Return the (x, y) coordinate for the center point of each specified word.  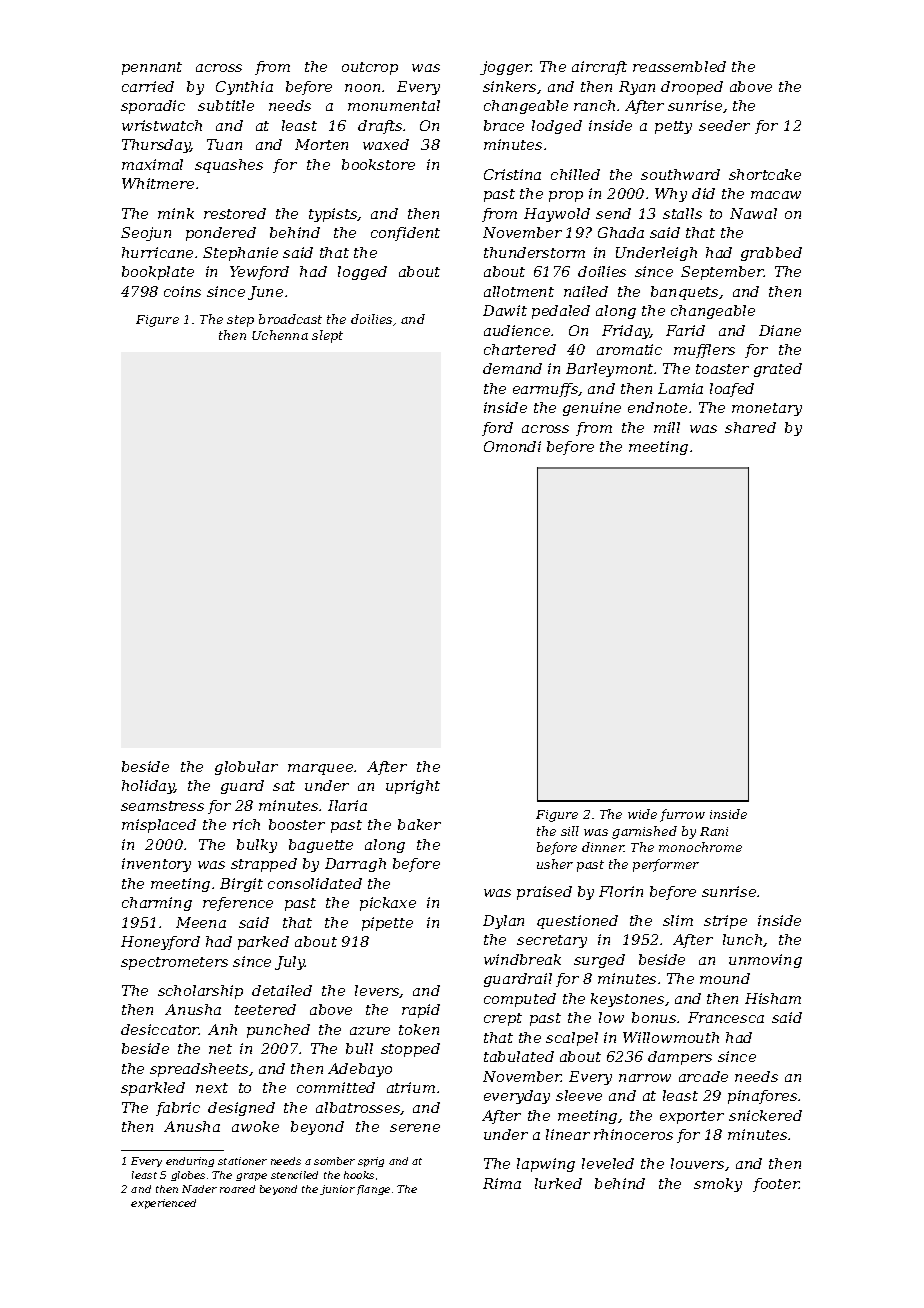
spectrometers (174, 963)
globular (246, 768)
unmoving (765, 961)
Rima (502, 1183)
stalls (682, 213)
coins (182, 291)
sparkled (153, 1089)
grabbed (771, 254)
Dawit (505, 310)
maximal (152, 164)
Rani (714, 831)
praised (544, 893)
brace (504, 125)
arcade (703, 1076)
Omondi (512, 446)
